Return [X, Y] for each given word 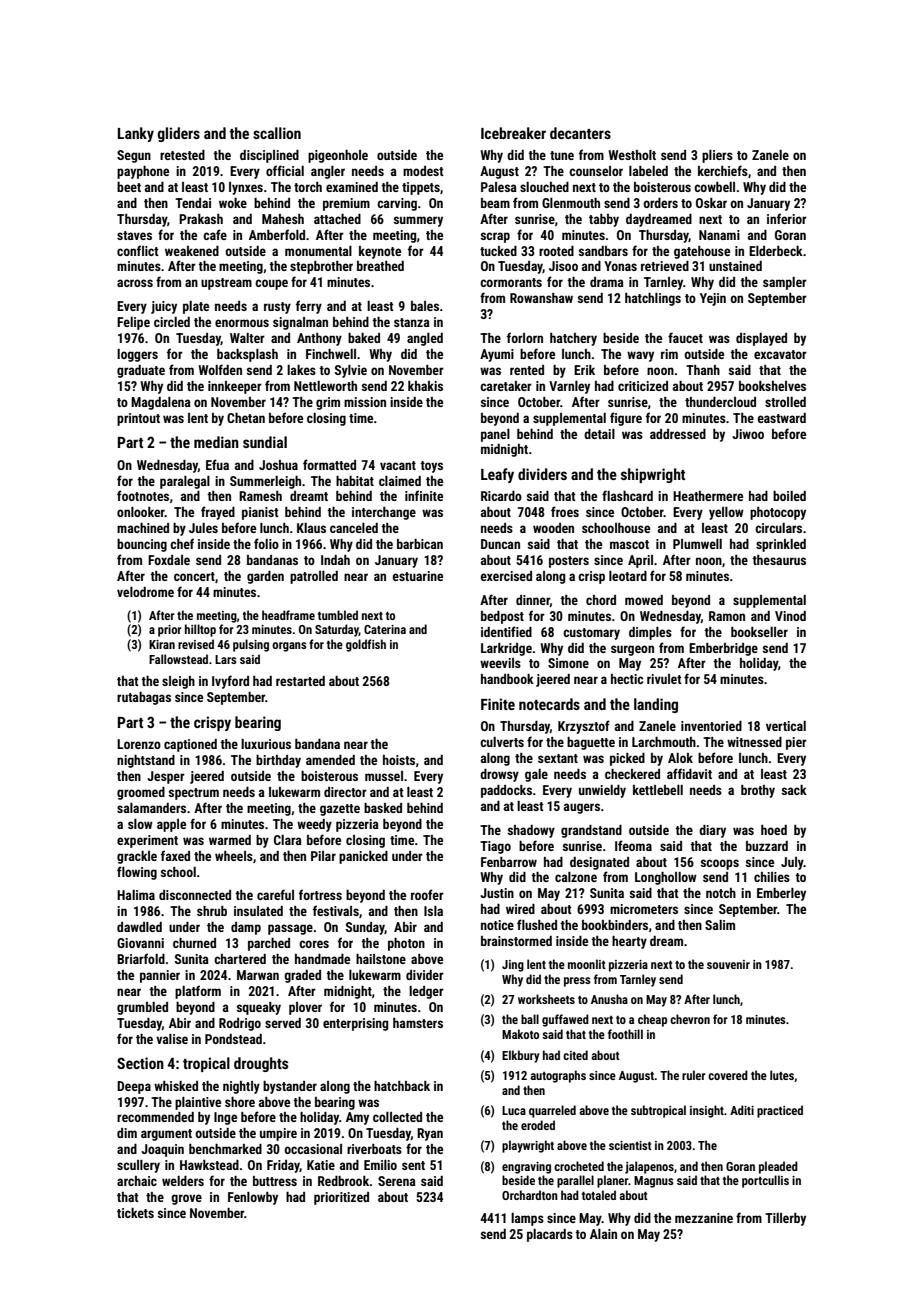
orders [660, 203]
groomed [141, 793]
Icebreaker [513, 133]
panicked [363, 857]
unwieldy [602, 791]
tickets [135, 1213]
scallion [277, 133]
